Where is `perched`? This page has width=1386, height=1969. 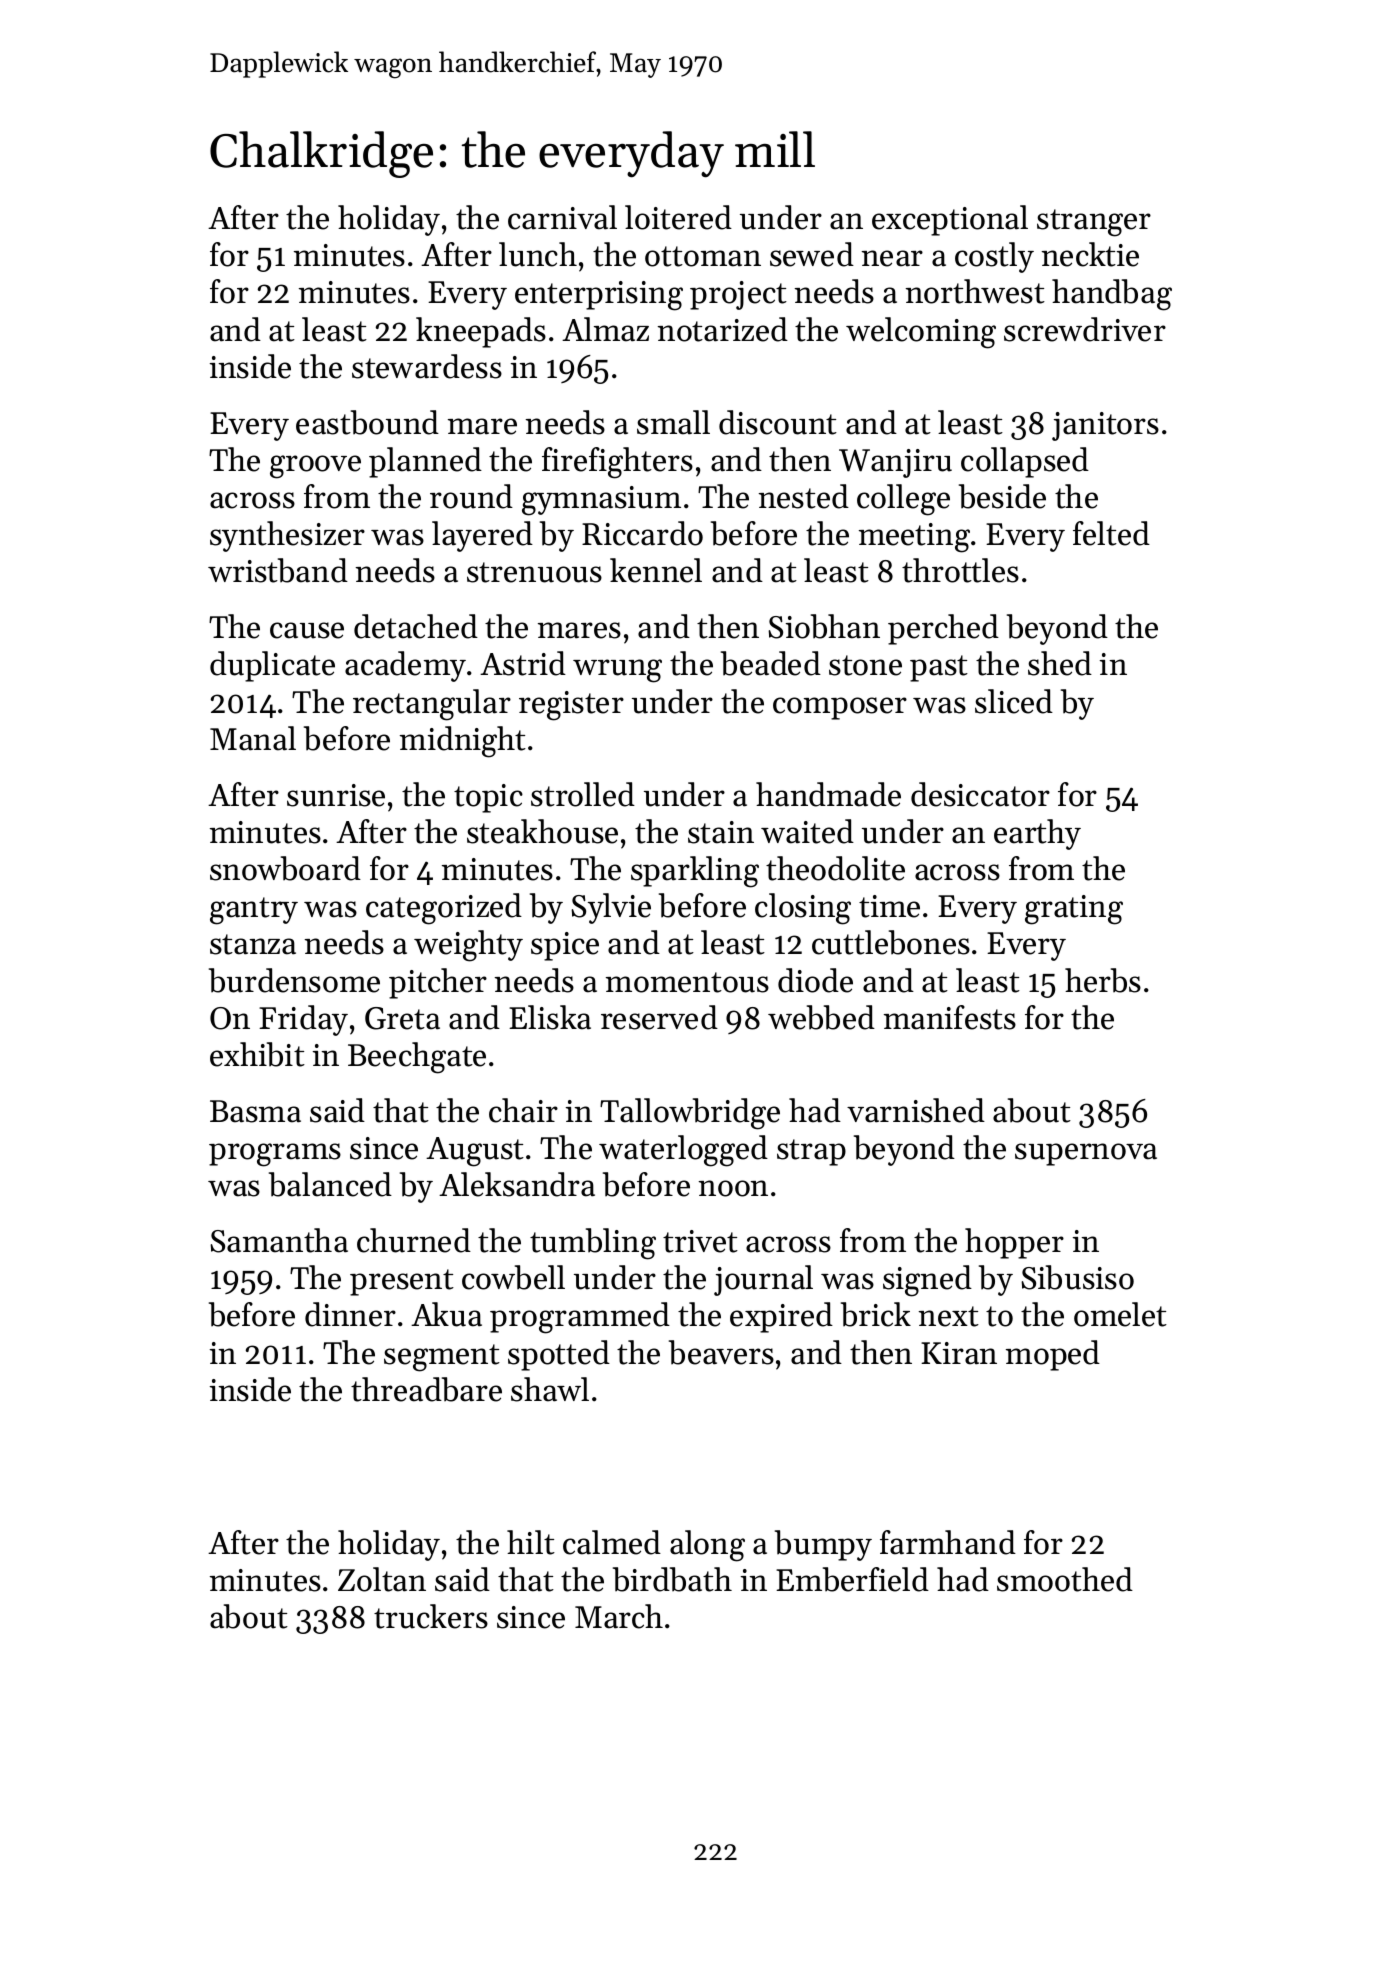 perched is located at coordinates (943, 629).
